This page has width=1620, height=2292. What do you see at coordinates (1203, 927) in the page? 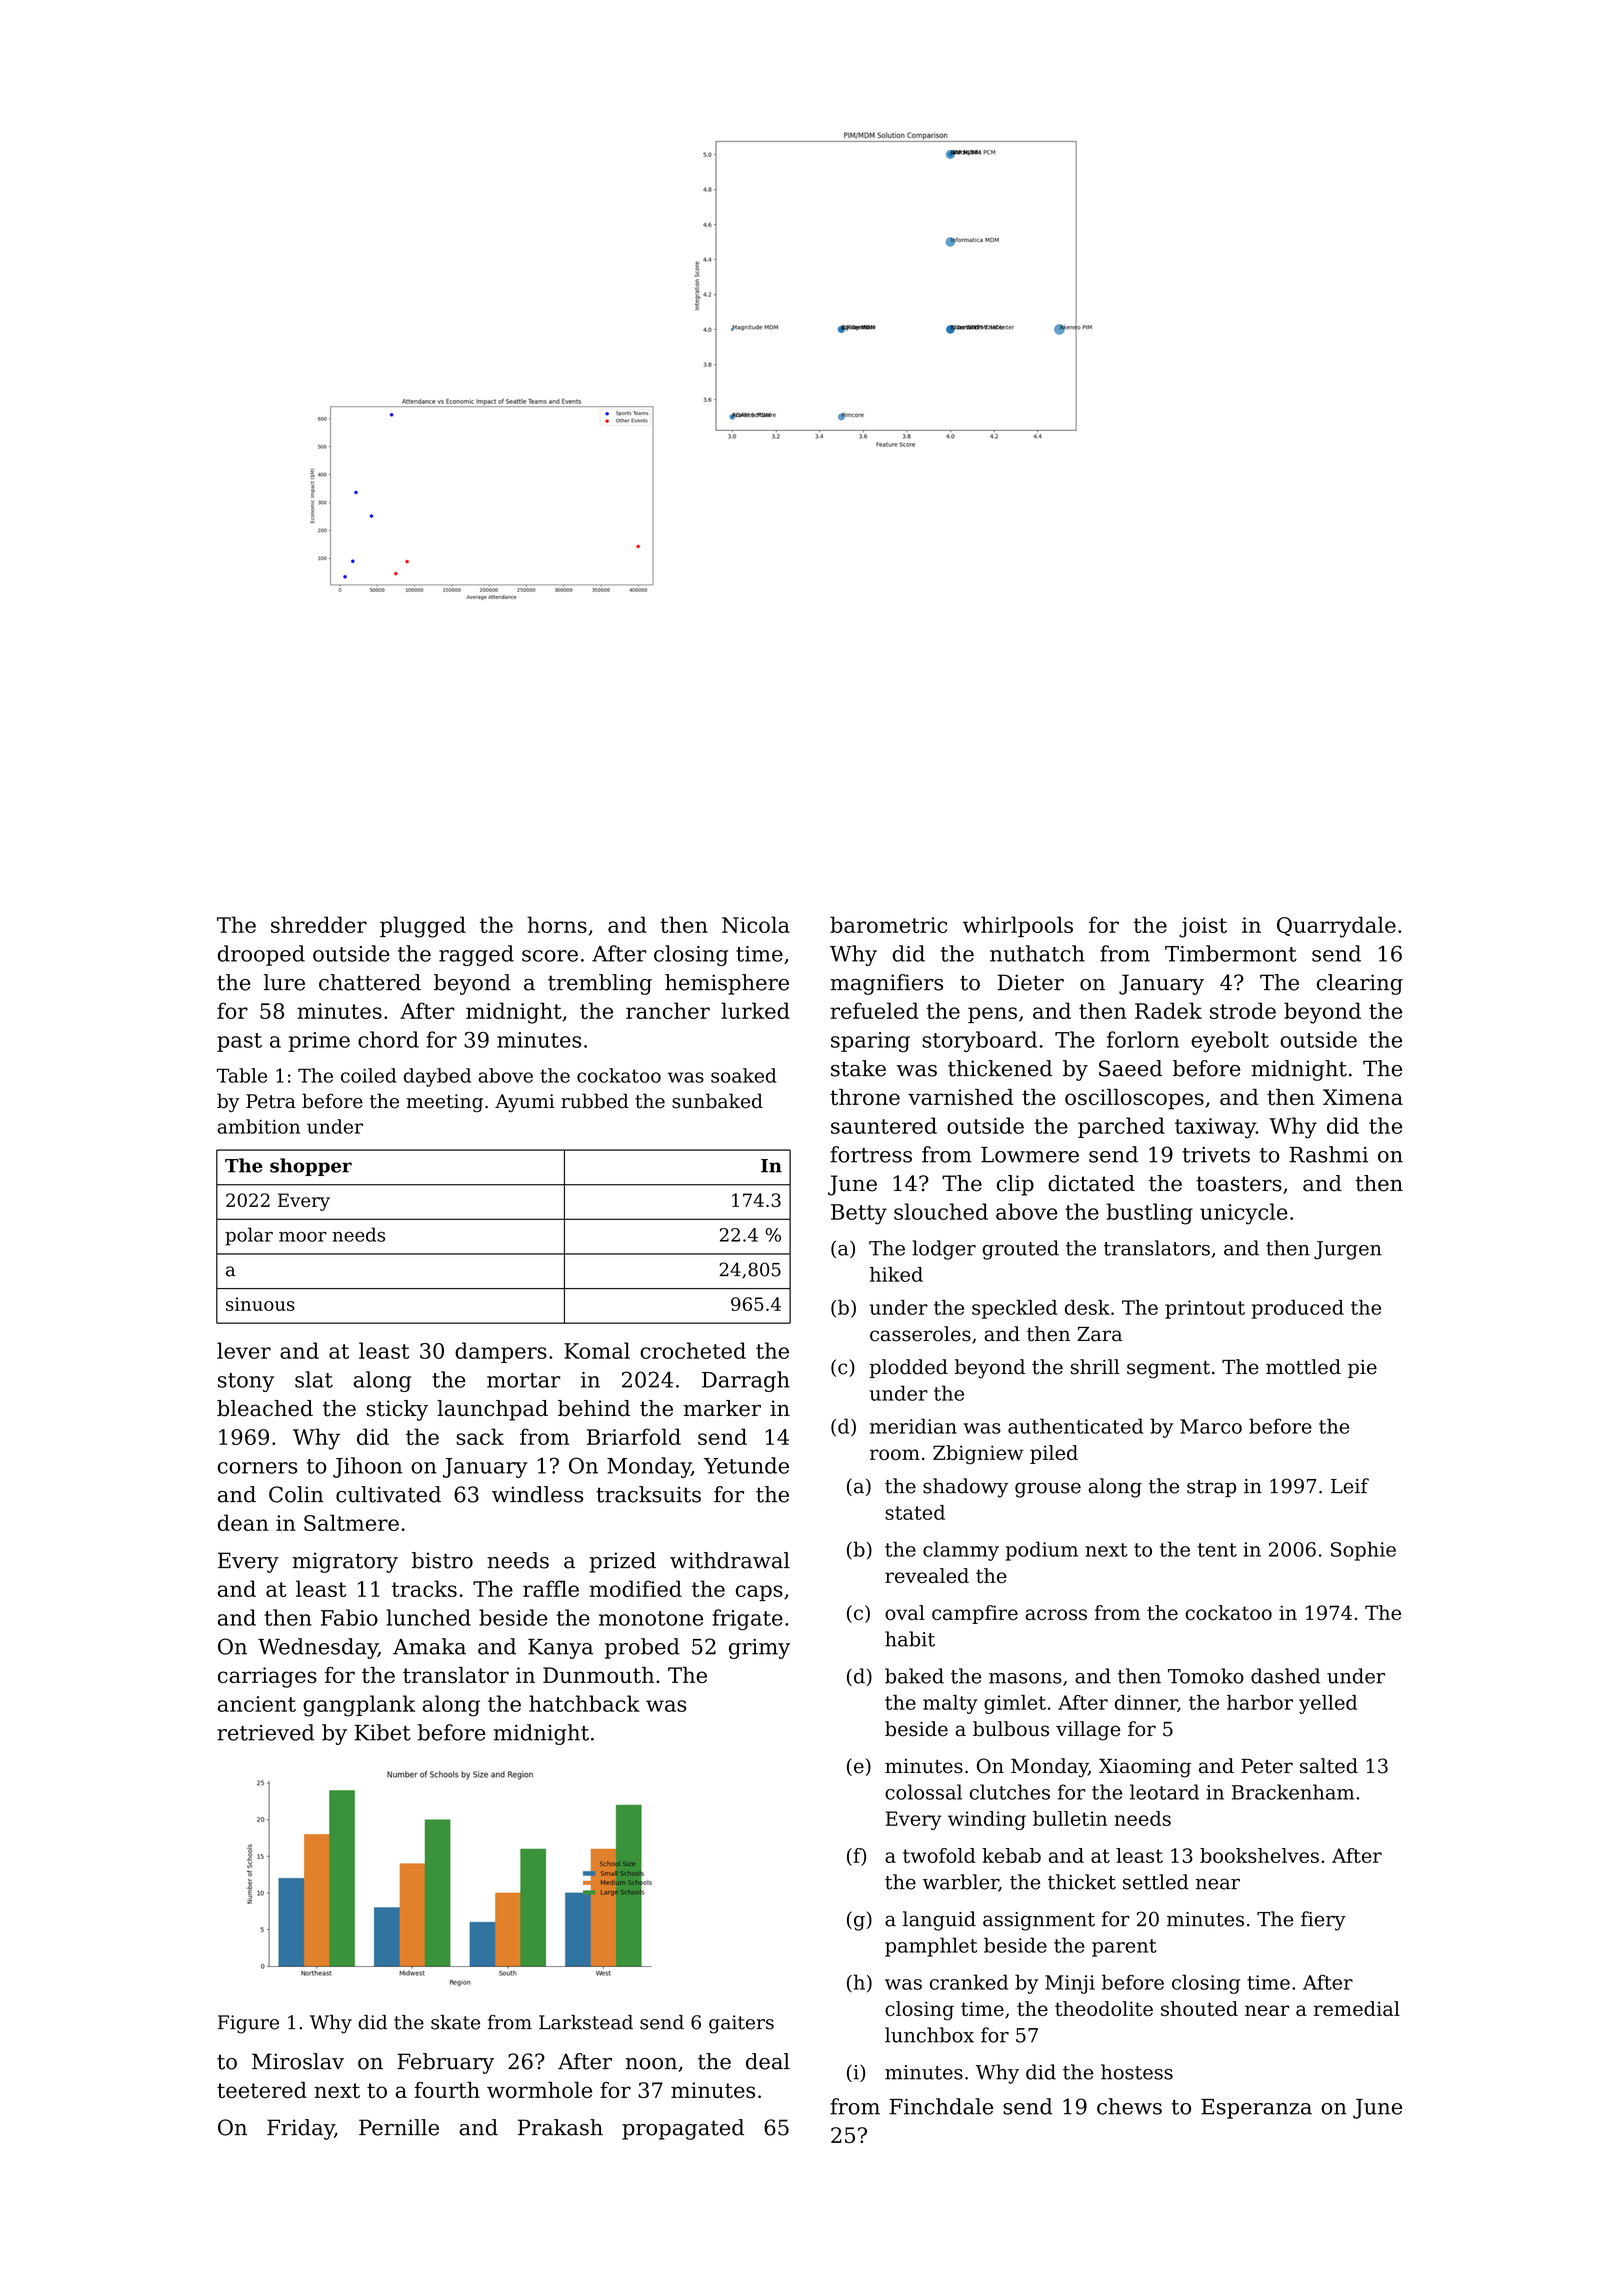
I see `joist` at bounding box center [1203, 927].
